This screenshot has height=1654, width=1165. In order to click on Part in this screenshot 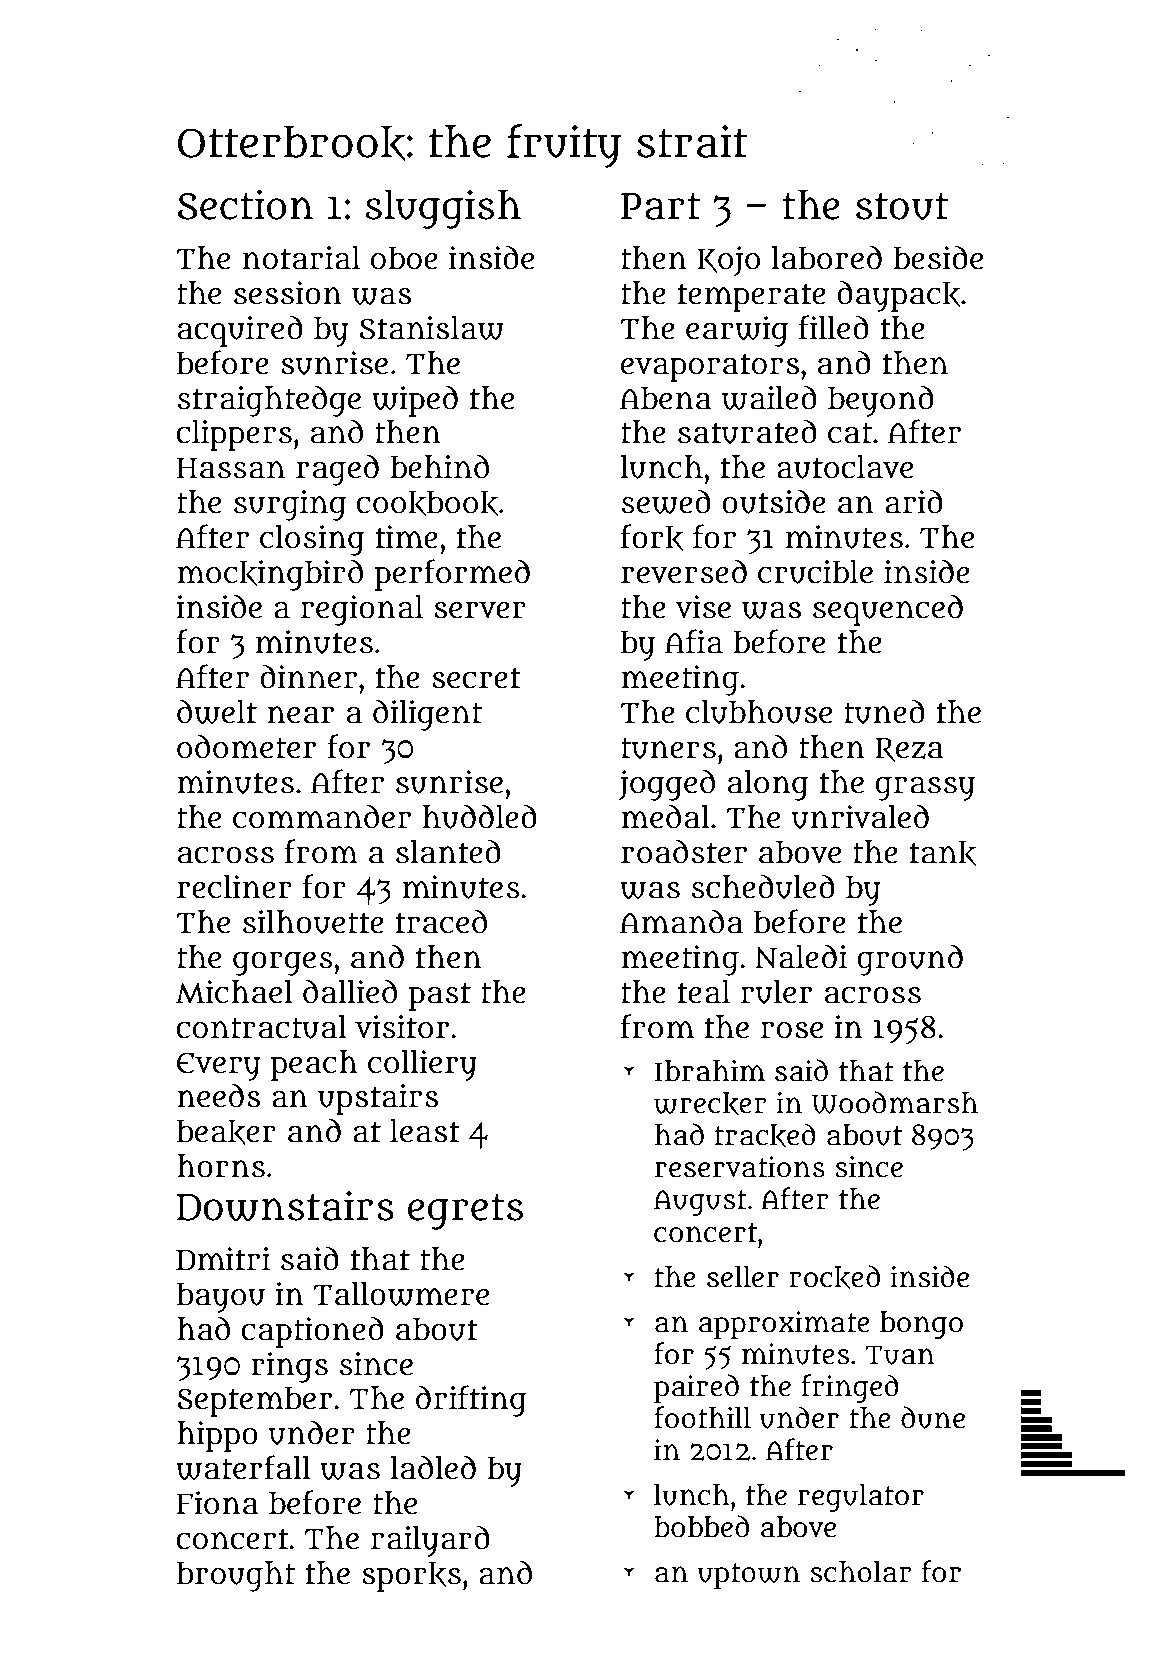, I will do `click(661, 206)`.
